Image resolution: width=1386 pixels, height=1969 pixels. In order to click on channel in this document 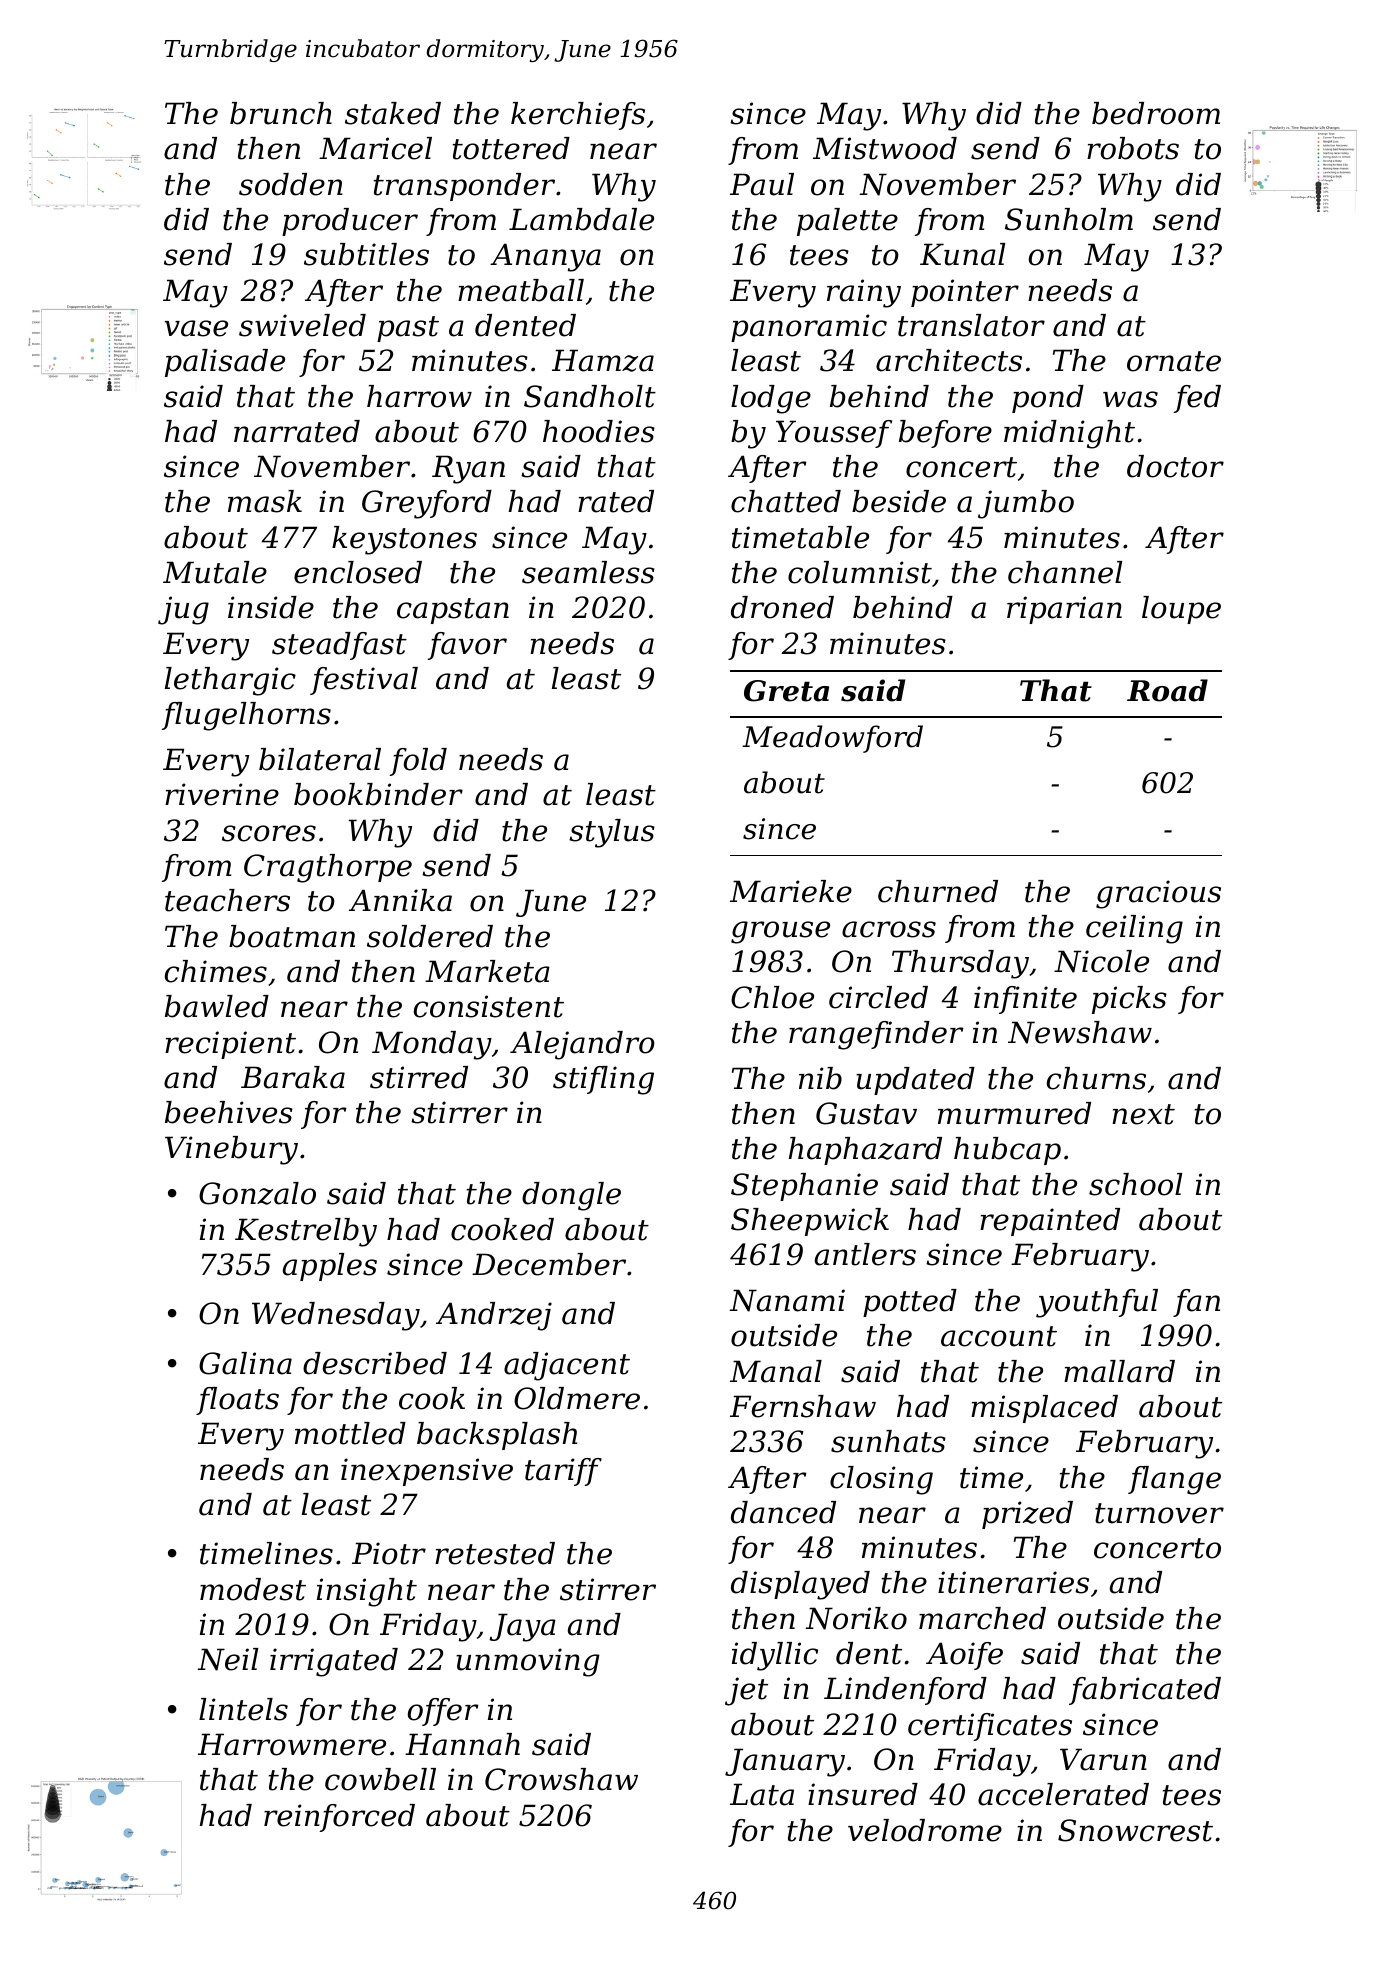, I will do `click(1065, 572)`.
